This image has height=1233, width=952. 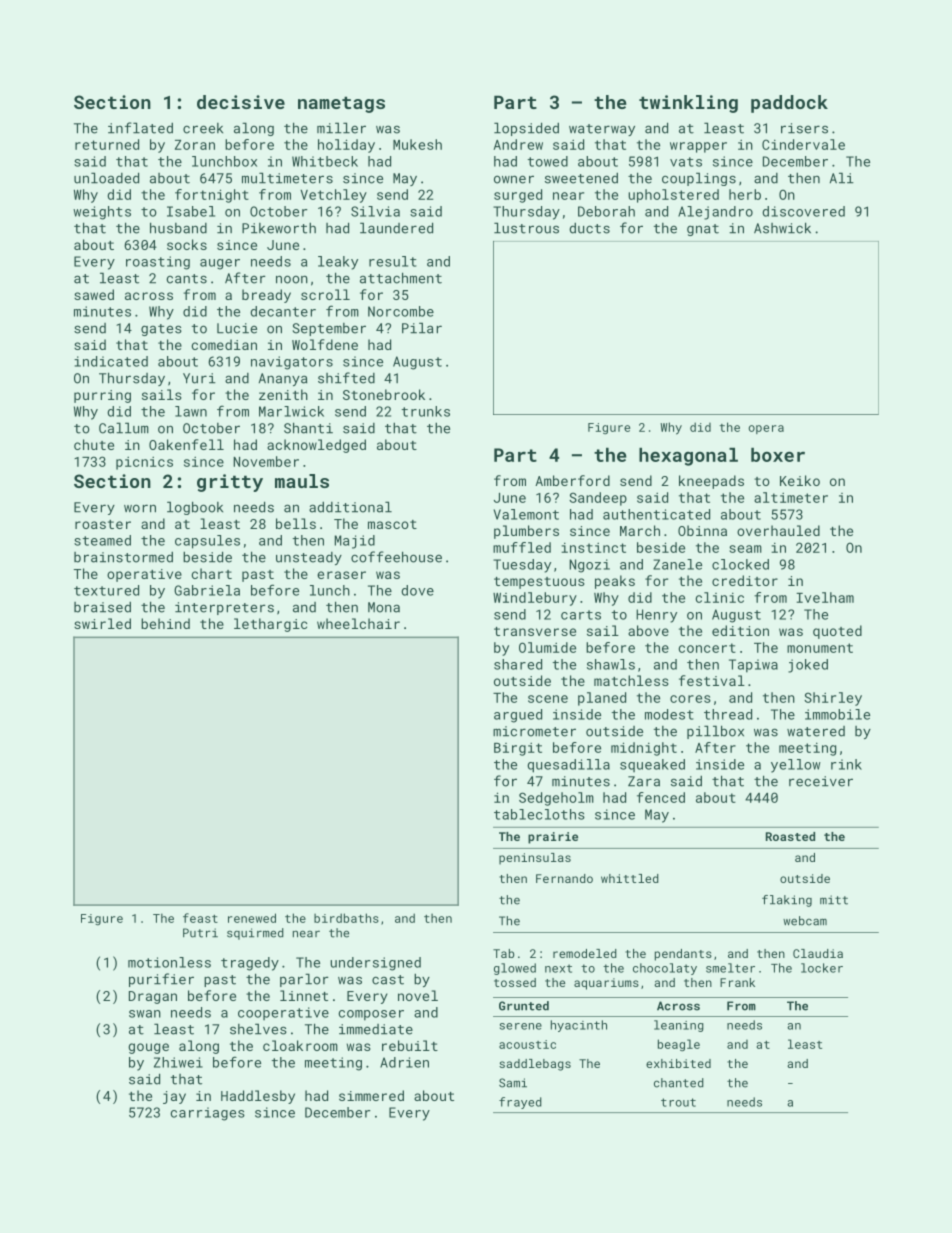 What do you see at coordinates (778, 455) in the image?
I see `boxer` at bounding box center [778, 455].
